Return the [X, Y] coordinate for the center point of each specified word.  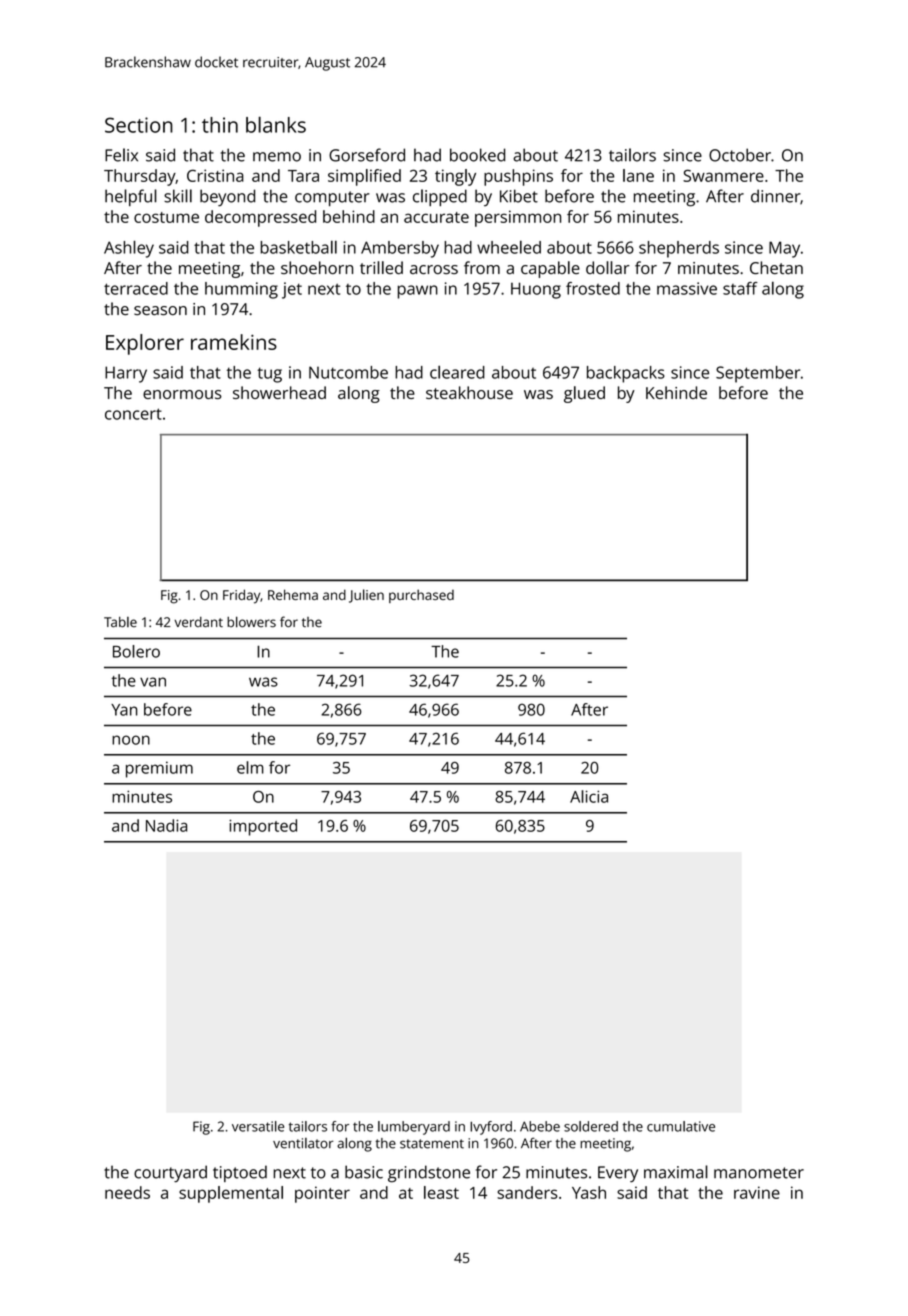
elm [250, 767]
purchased [421, 596]
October [740, 155]
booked [478, 155]
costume [166, 217]
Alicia [589, 796]
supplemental [231, 1194]
